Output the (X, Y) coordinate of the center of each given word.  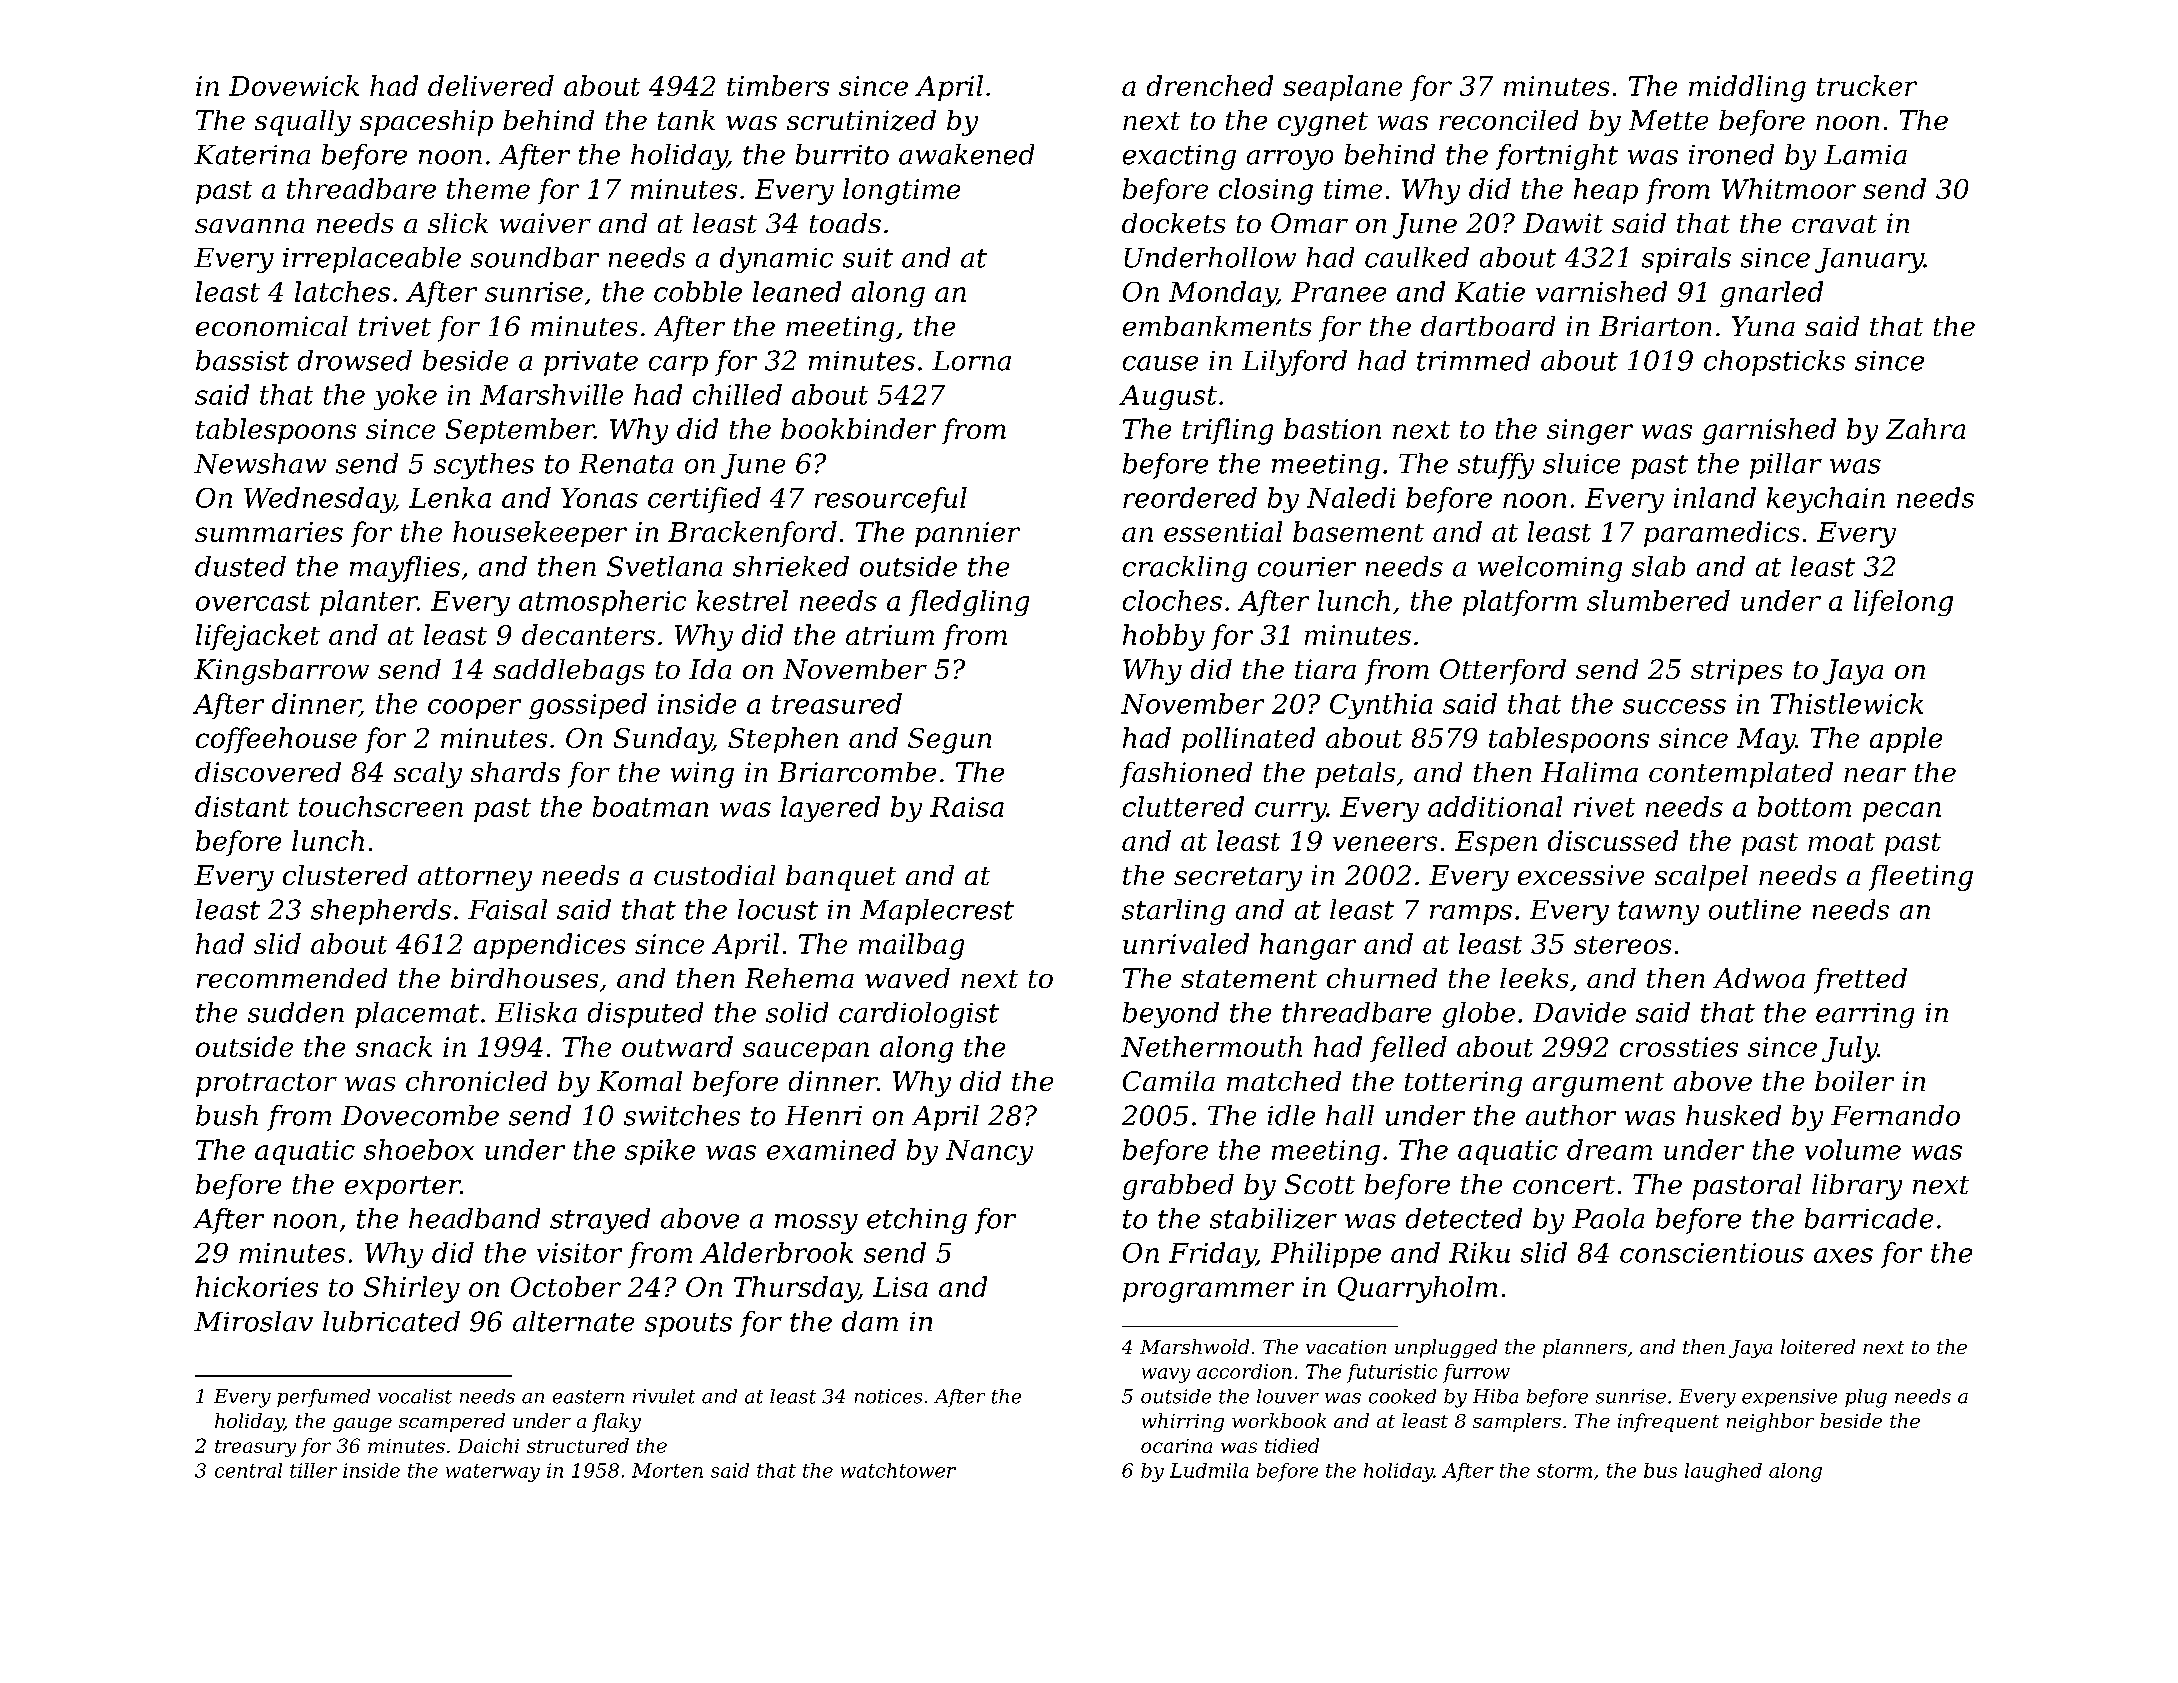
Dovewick (294, 85)
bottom (1804, 806)
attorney (475, 879)
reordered (1190, 497)
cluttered (1183, 806)
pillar (1786, 466)
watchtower (898, 1470)
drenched (1210, 85)
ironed (1731, 154)
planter (369, 603)
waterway (493, 1473)
